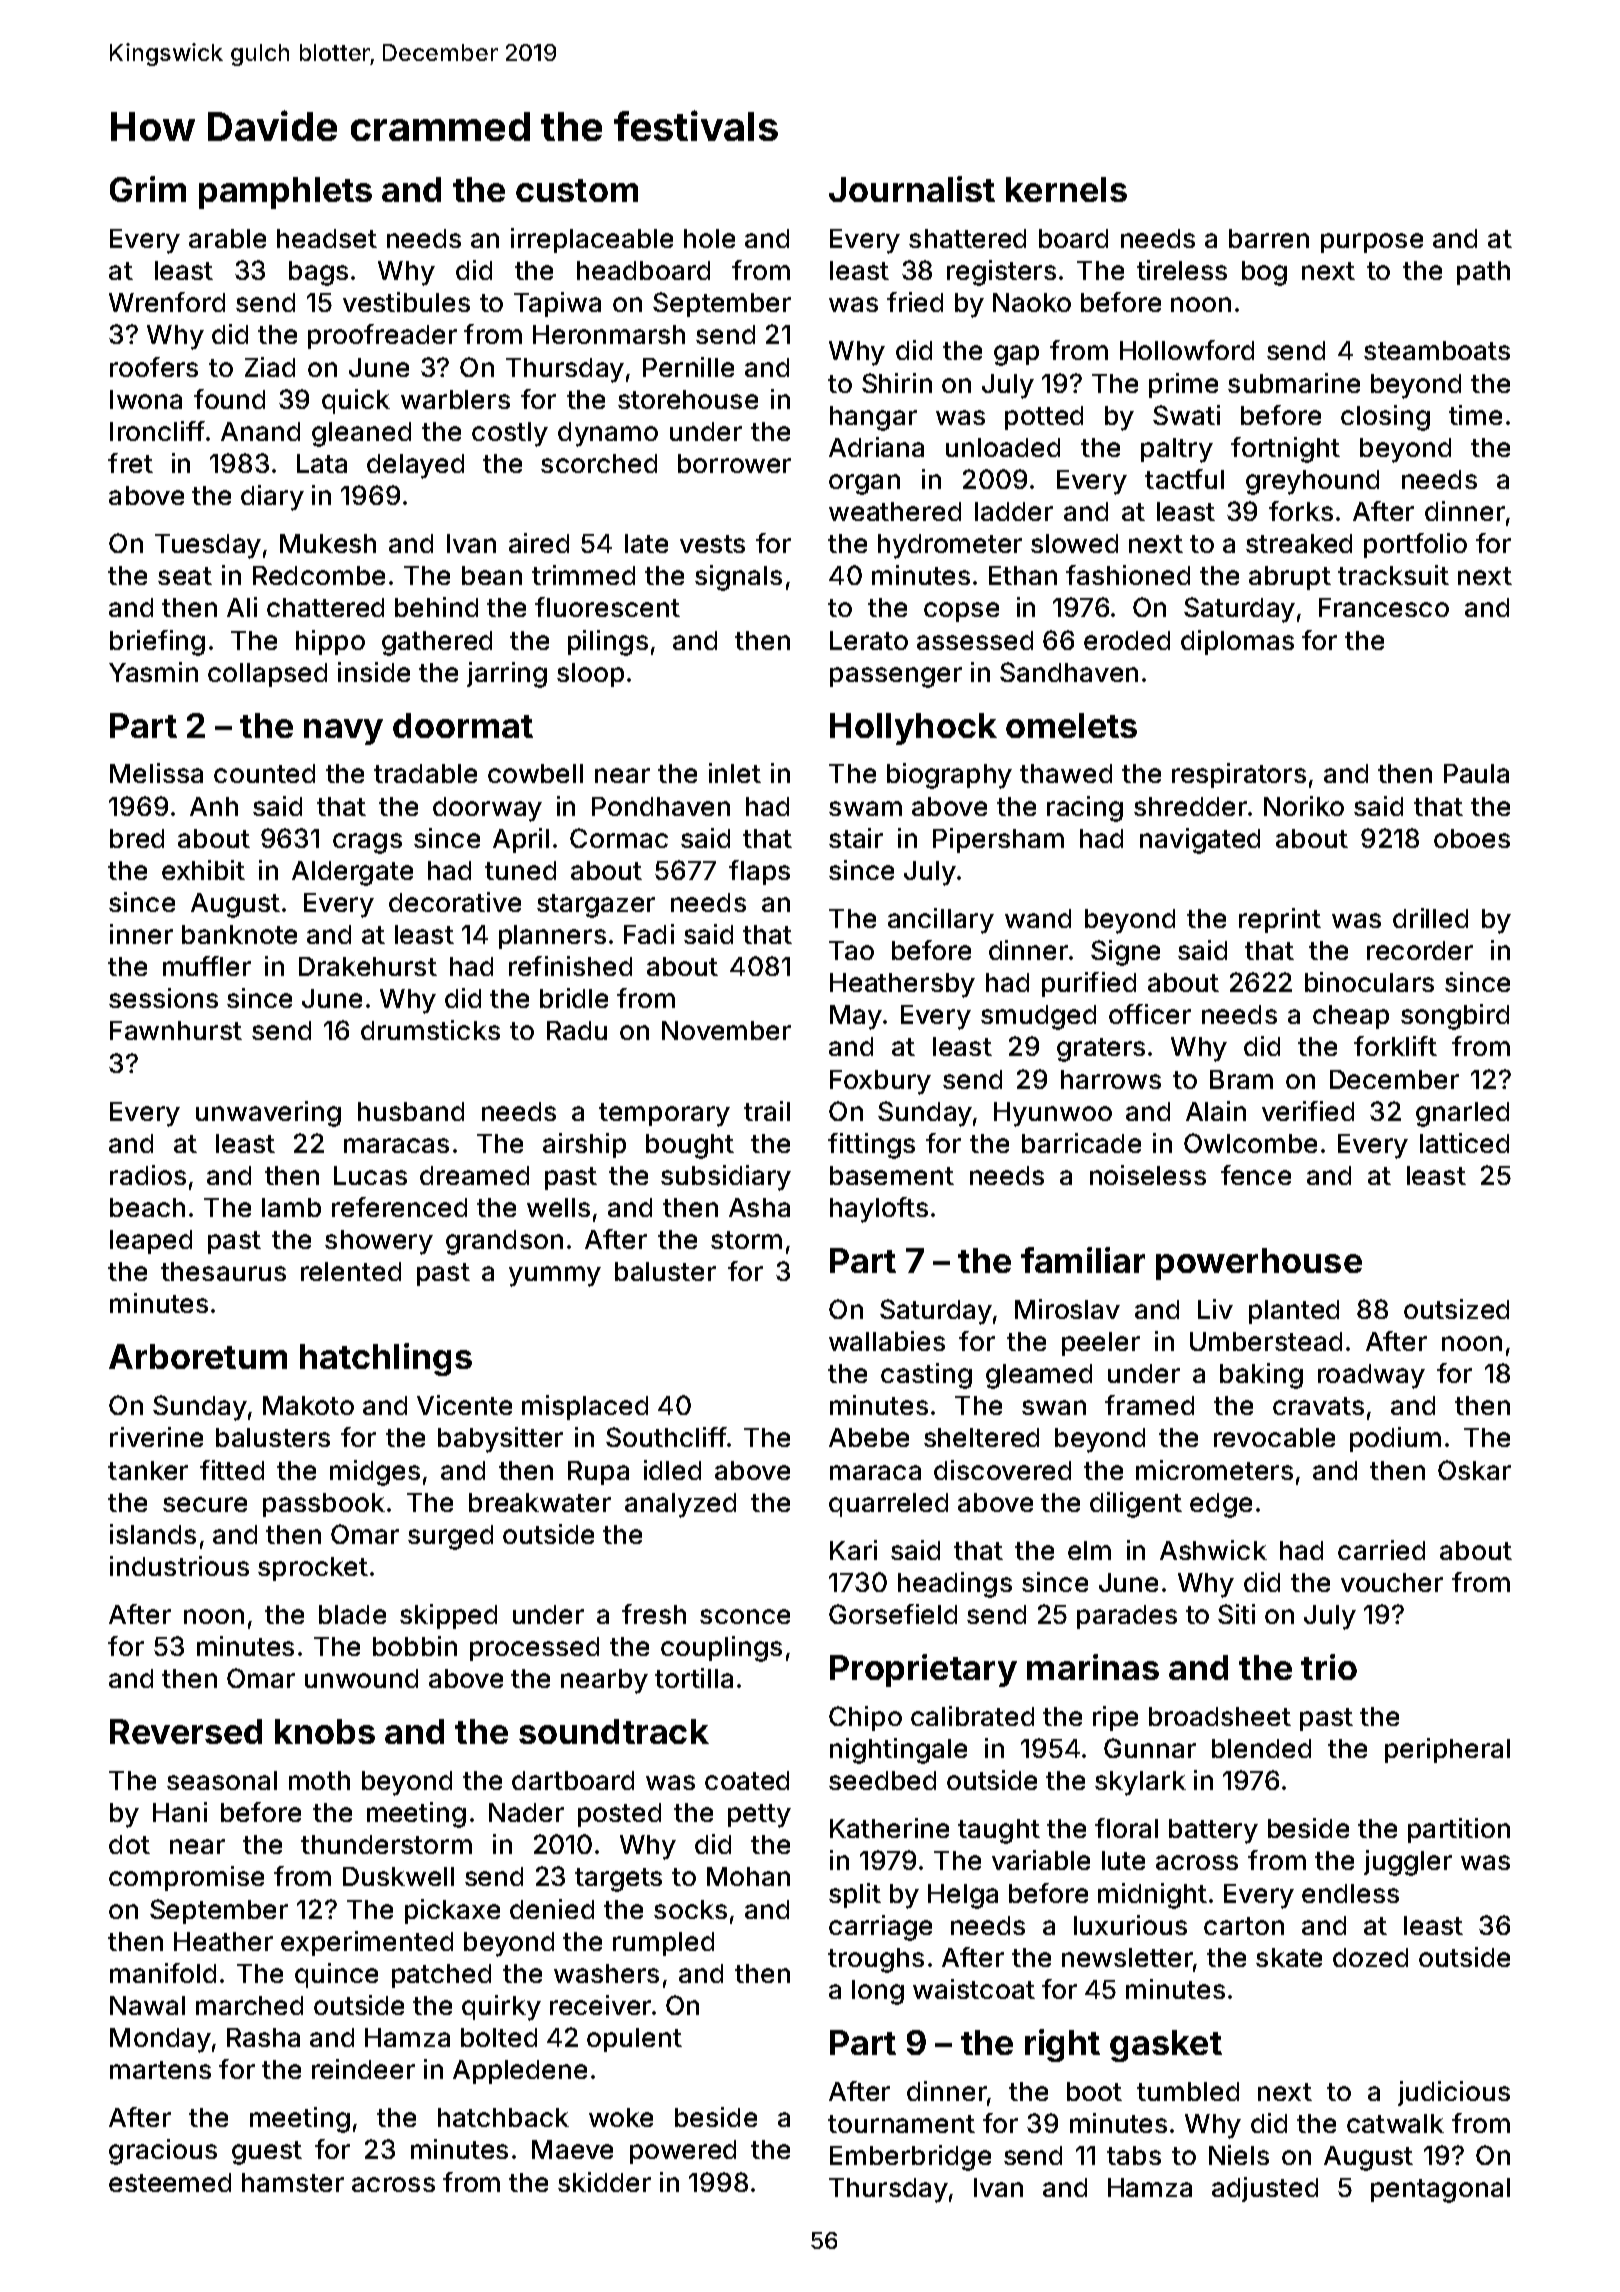 The width and height of the screenshot is (1620, 2292). What do you see at coordinates (1038, 1017) in the screenshot?
I see `smudged` at bounding box center [1038, 1017].
